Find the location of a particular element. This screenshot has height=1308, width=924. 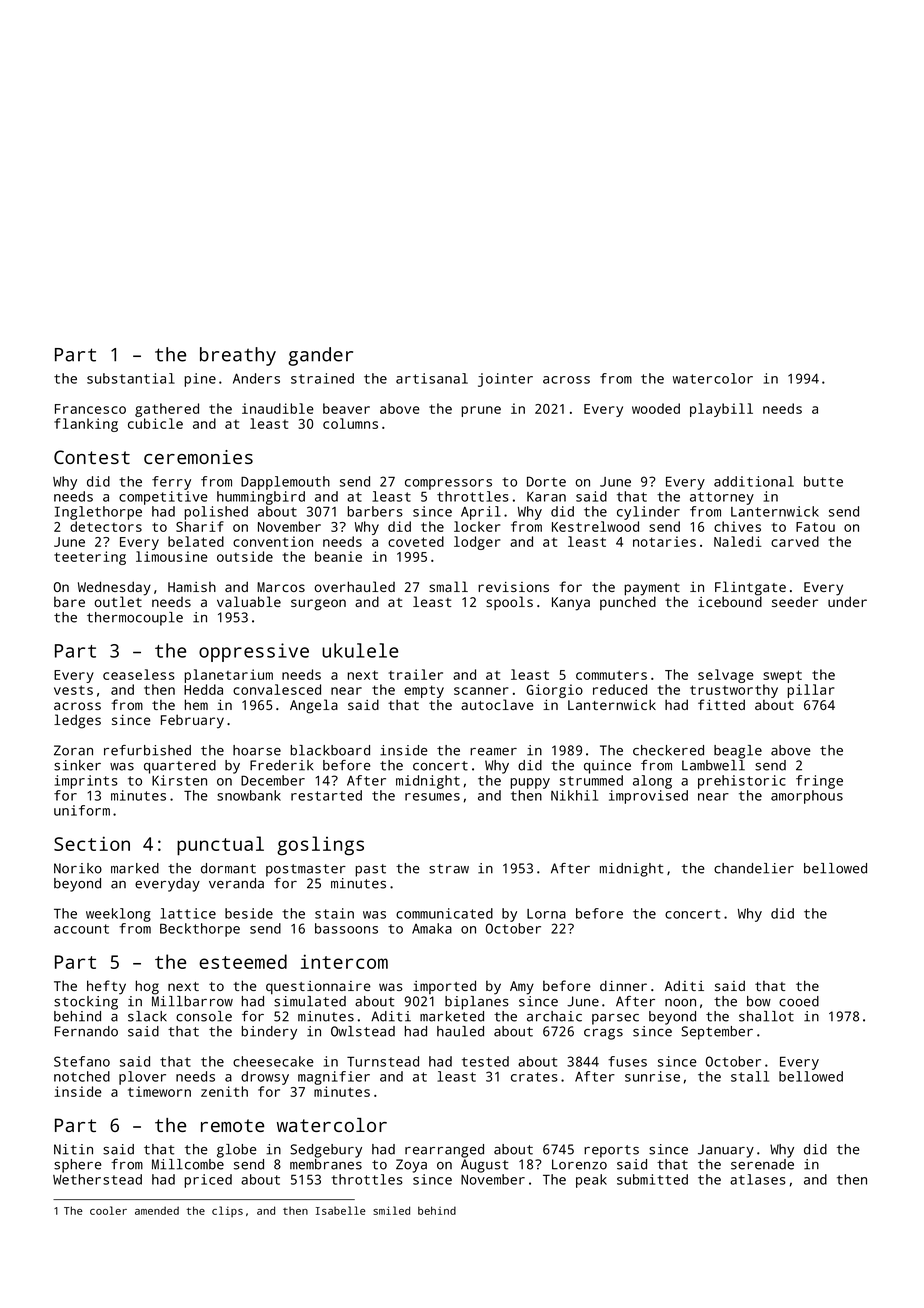

gander is located at coordinates (320, 356).
